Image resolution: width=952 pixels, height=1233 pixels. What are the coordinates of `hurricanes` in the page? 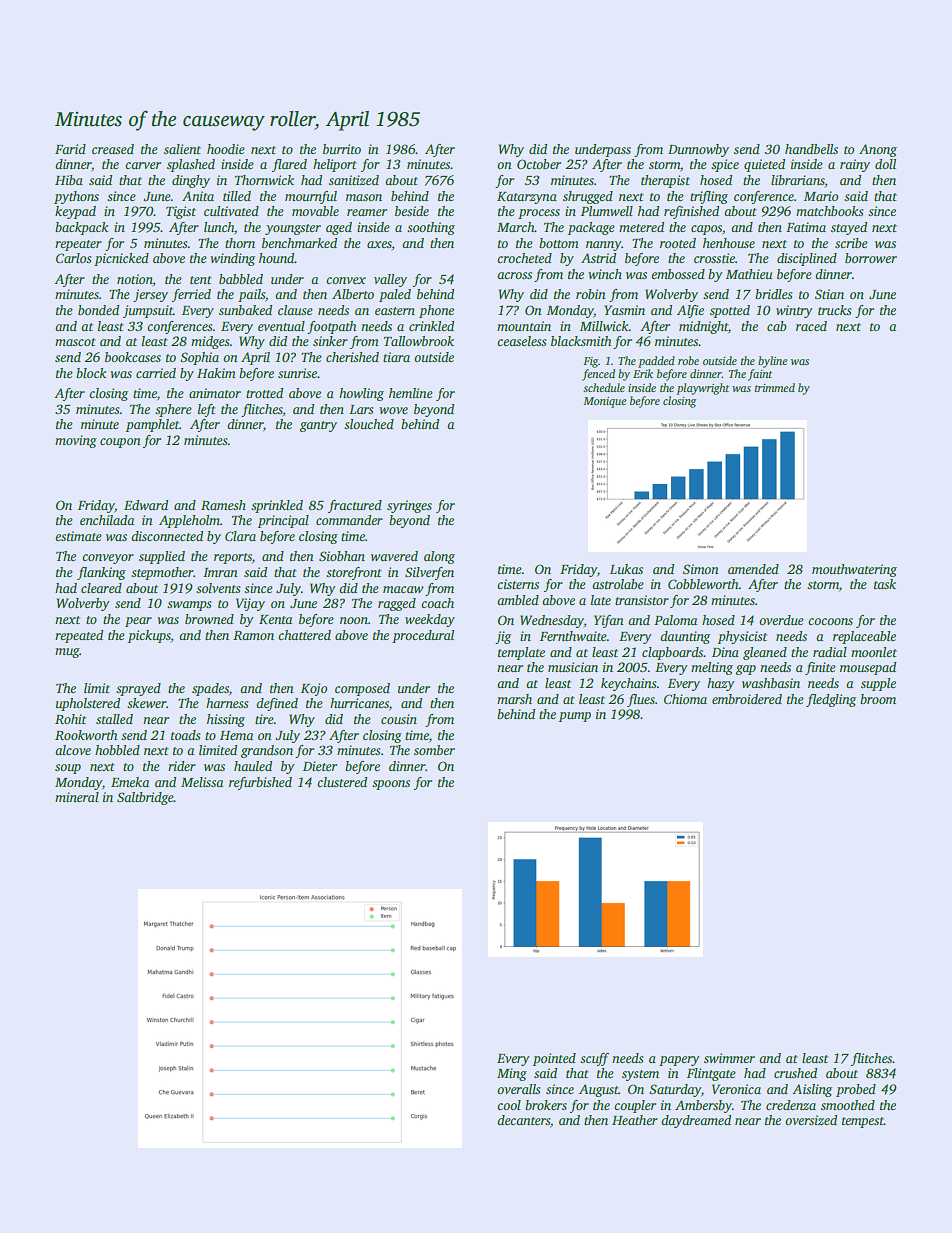 It's located at (359, 703).
